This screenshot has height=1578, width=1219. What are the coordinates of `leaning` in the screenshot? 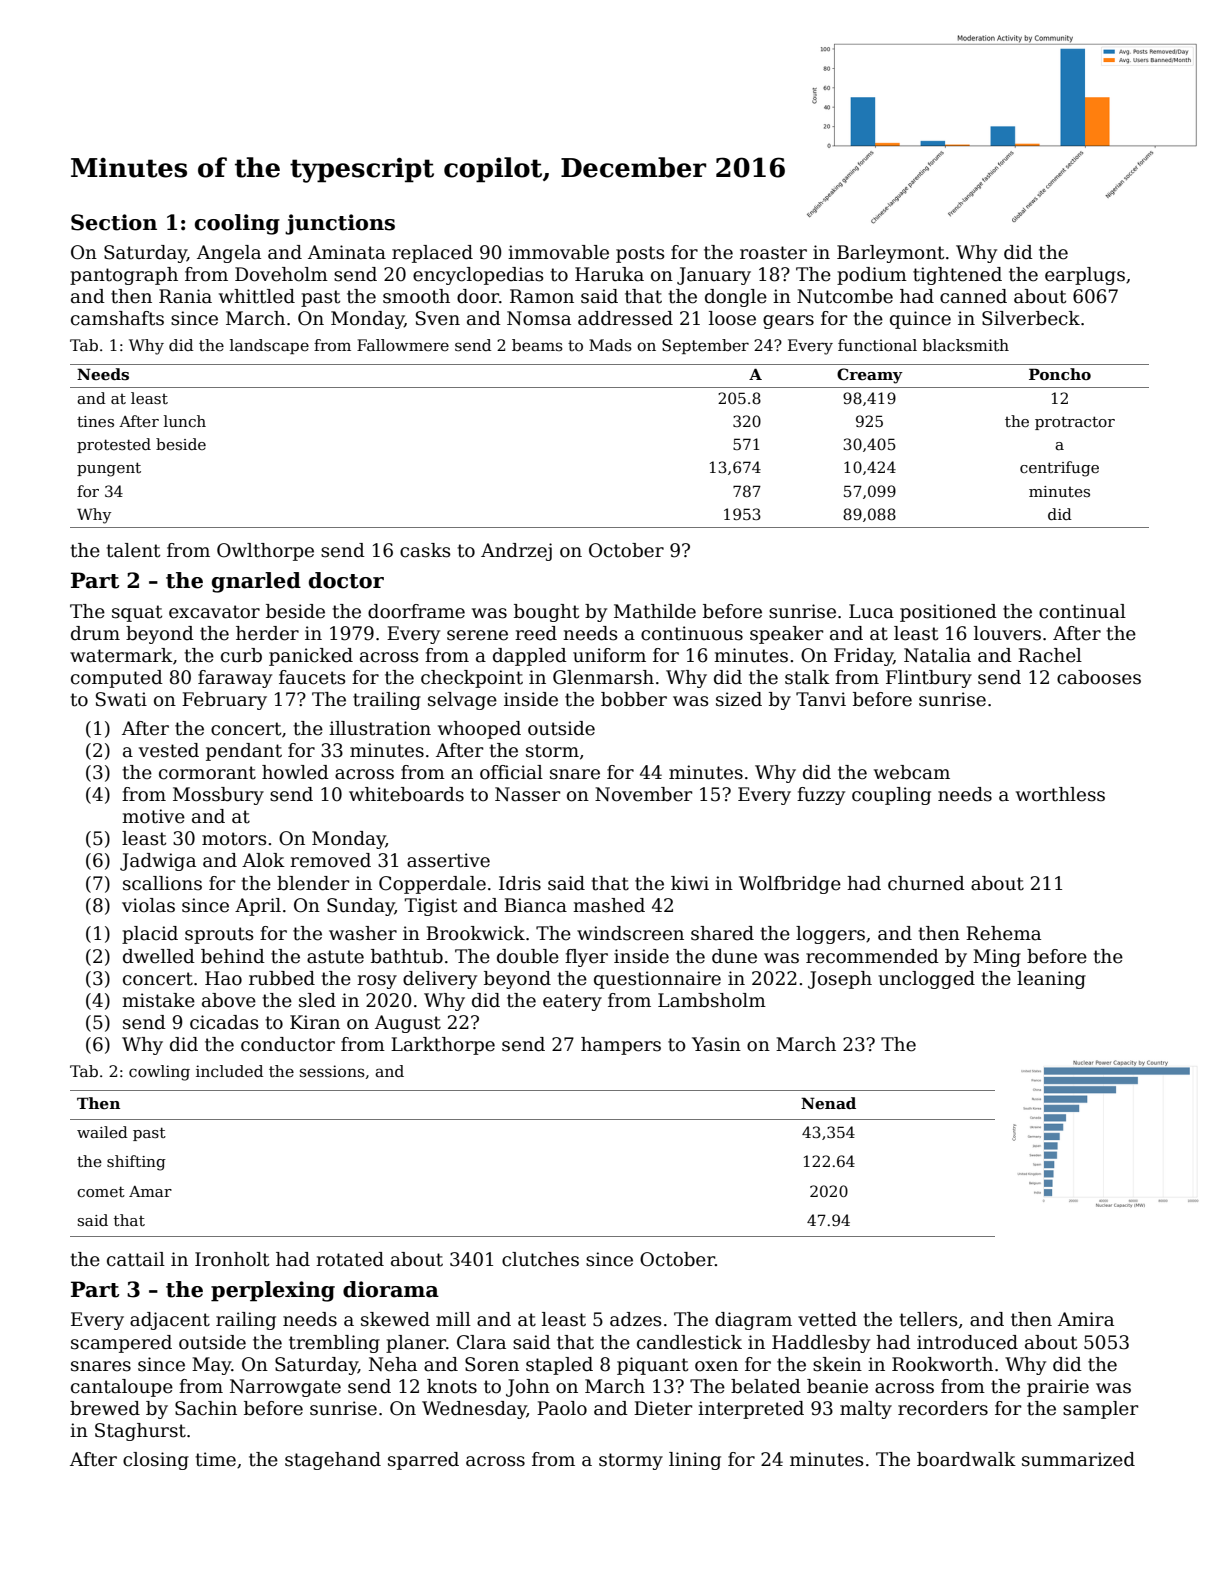 It's located at (1051, 980).
